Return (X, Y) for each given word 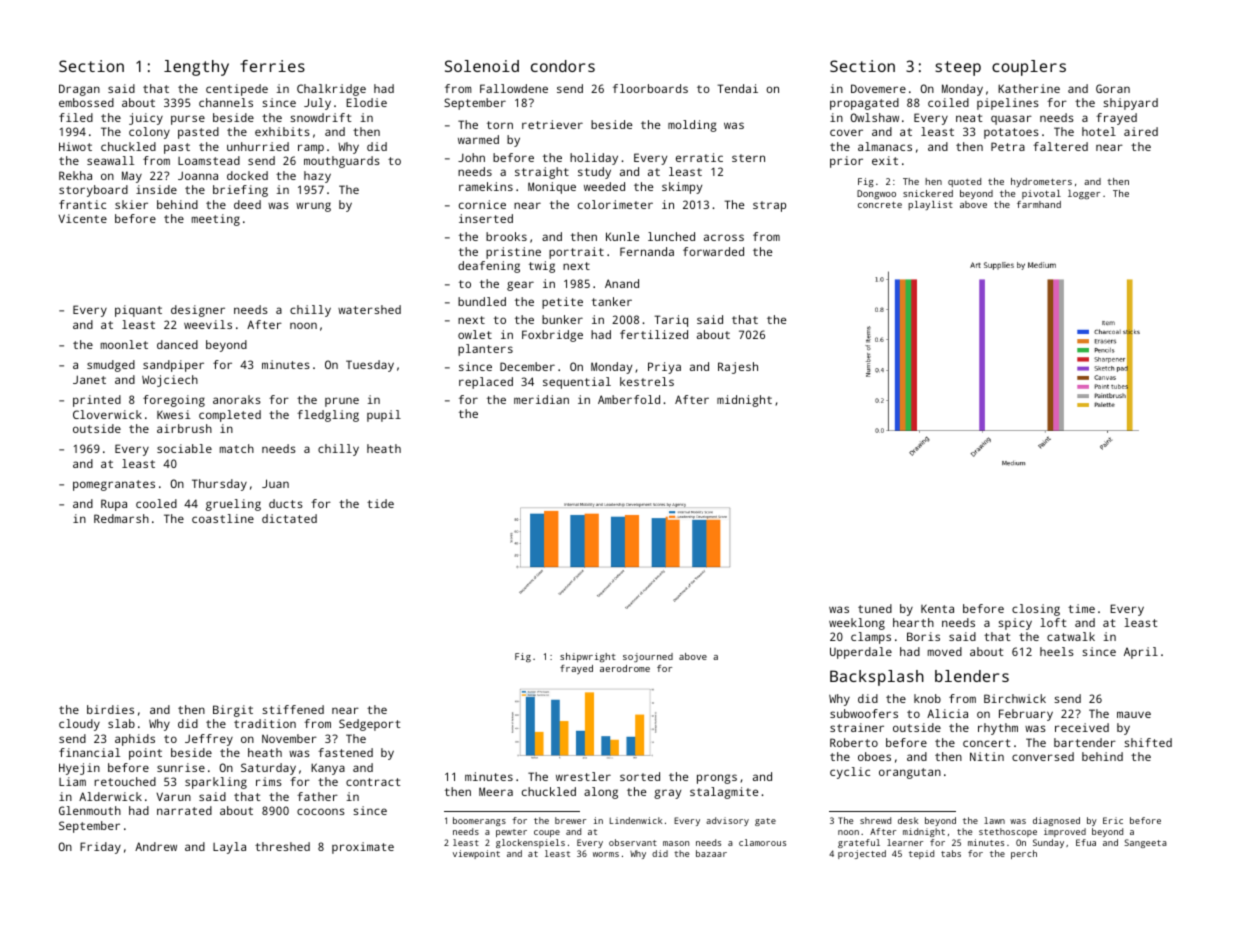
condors (563, 66)
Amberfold (629, 399)
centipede (237, 90)
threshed (282, 846)
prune (342, 402)
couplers (1029, 68)
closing (1036, 610)
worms (606, 854)
